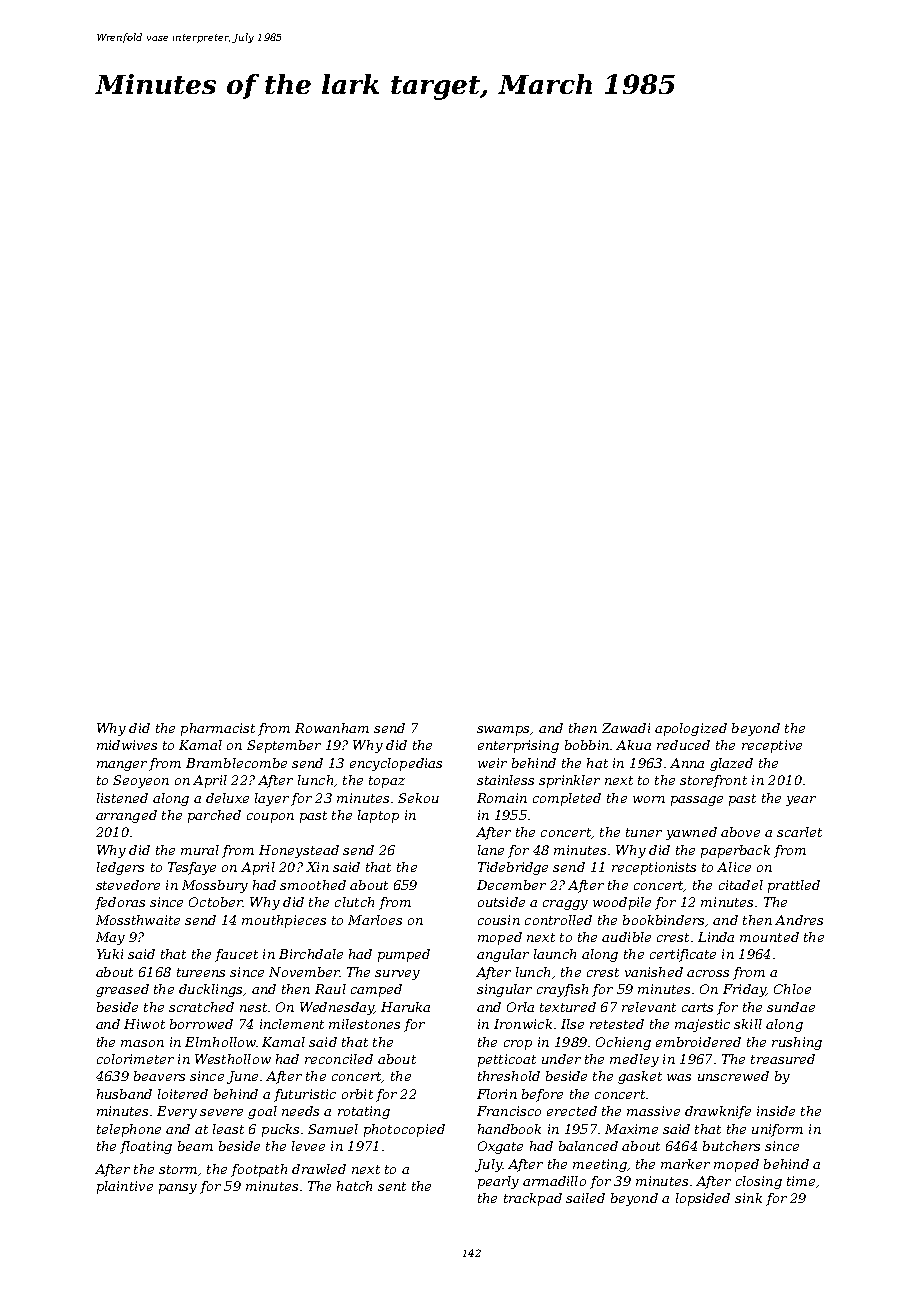 This screenshot has height=1308, width=924. What do you see at coordinates (233, 1059) in the screenshot?
I see `Westhollow` at bounding box center [233, 1059].
